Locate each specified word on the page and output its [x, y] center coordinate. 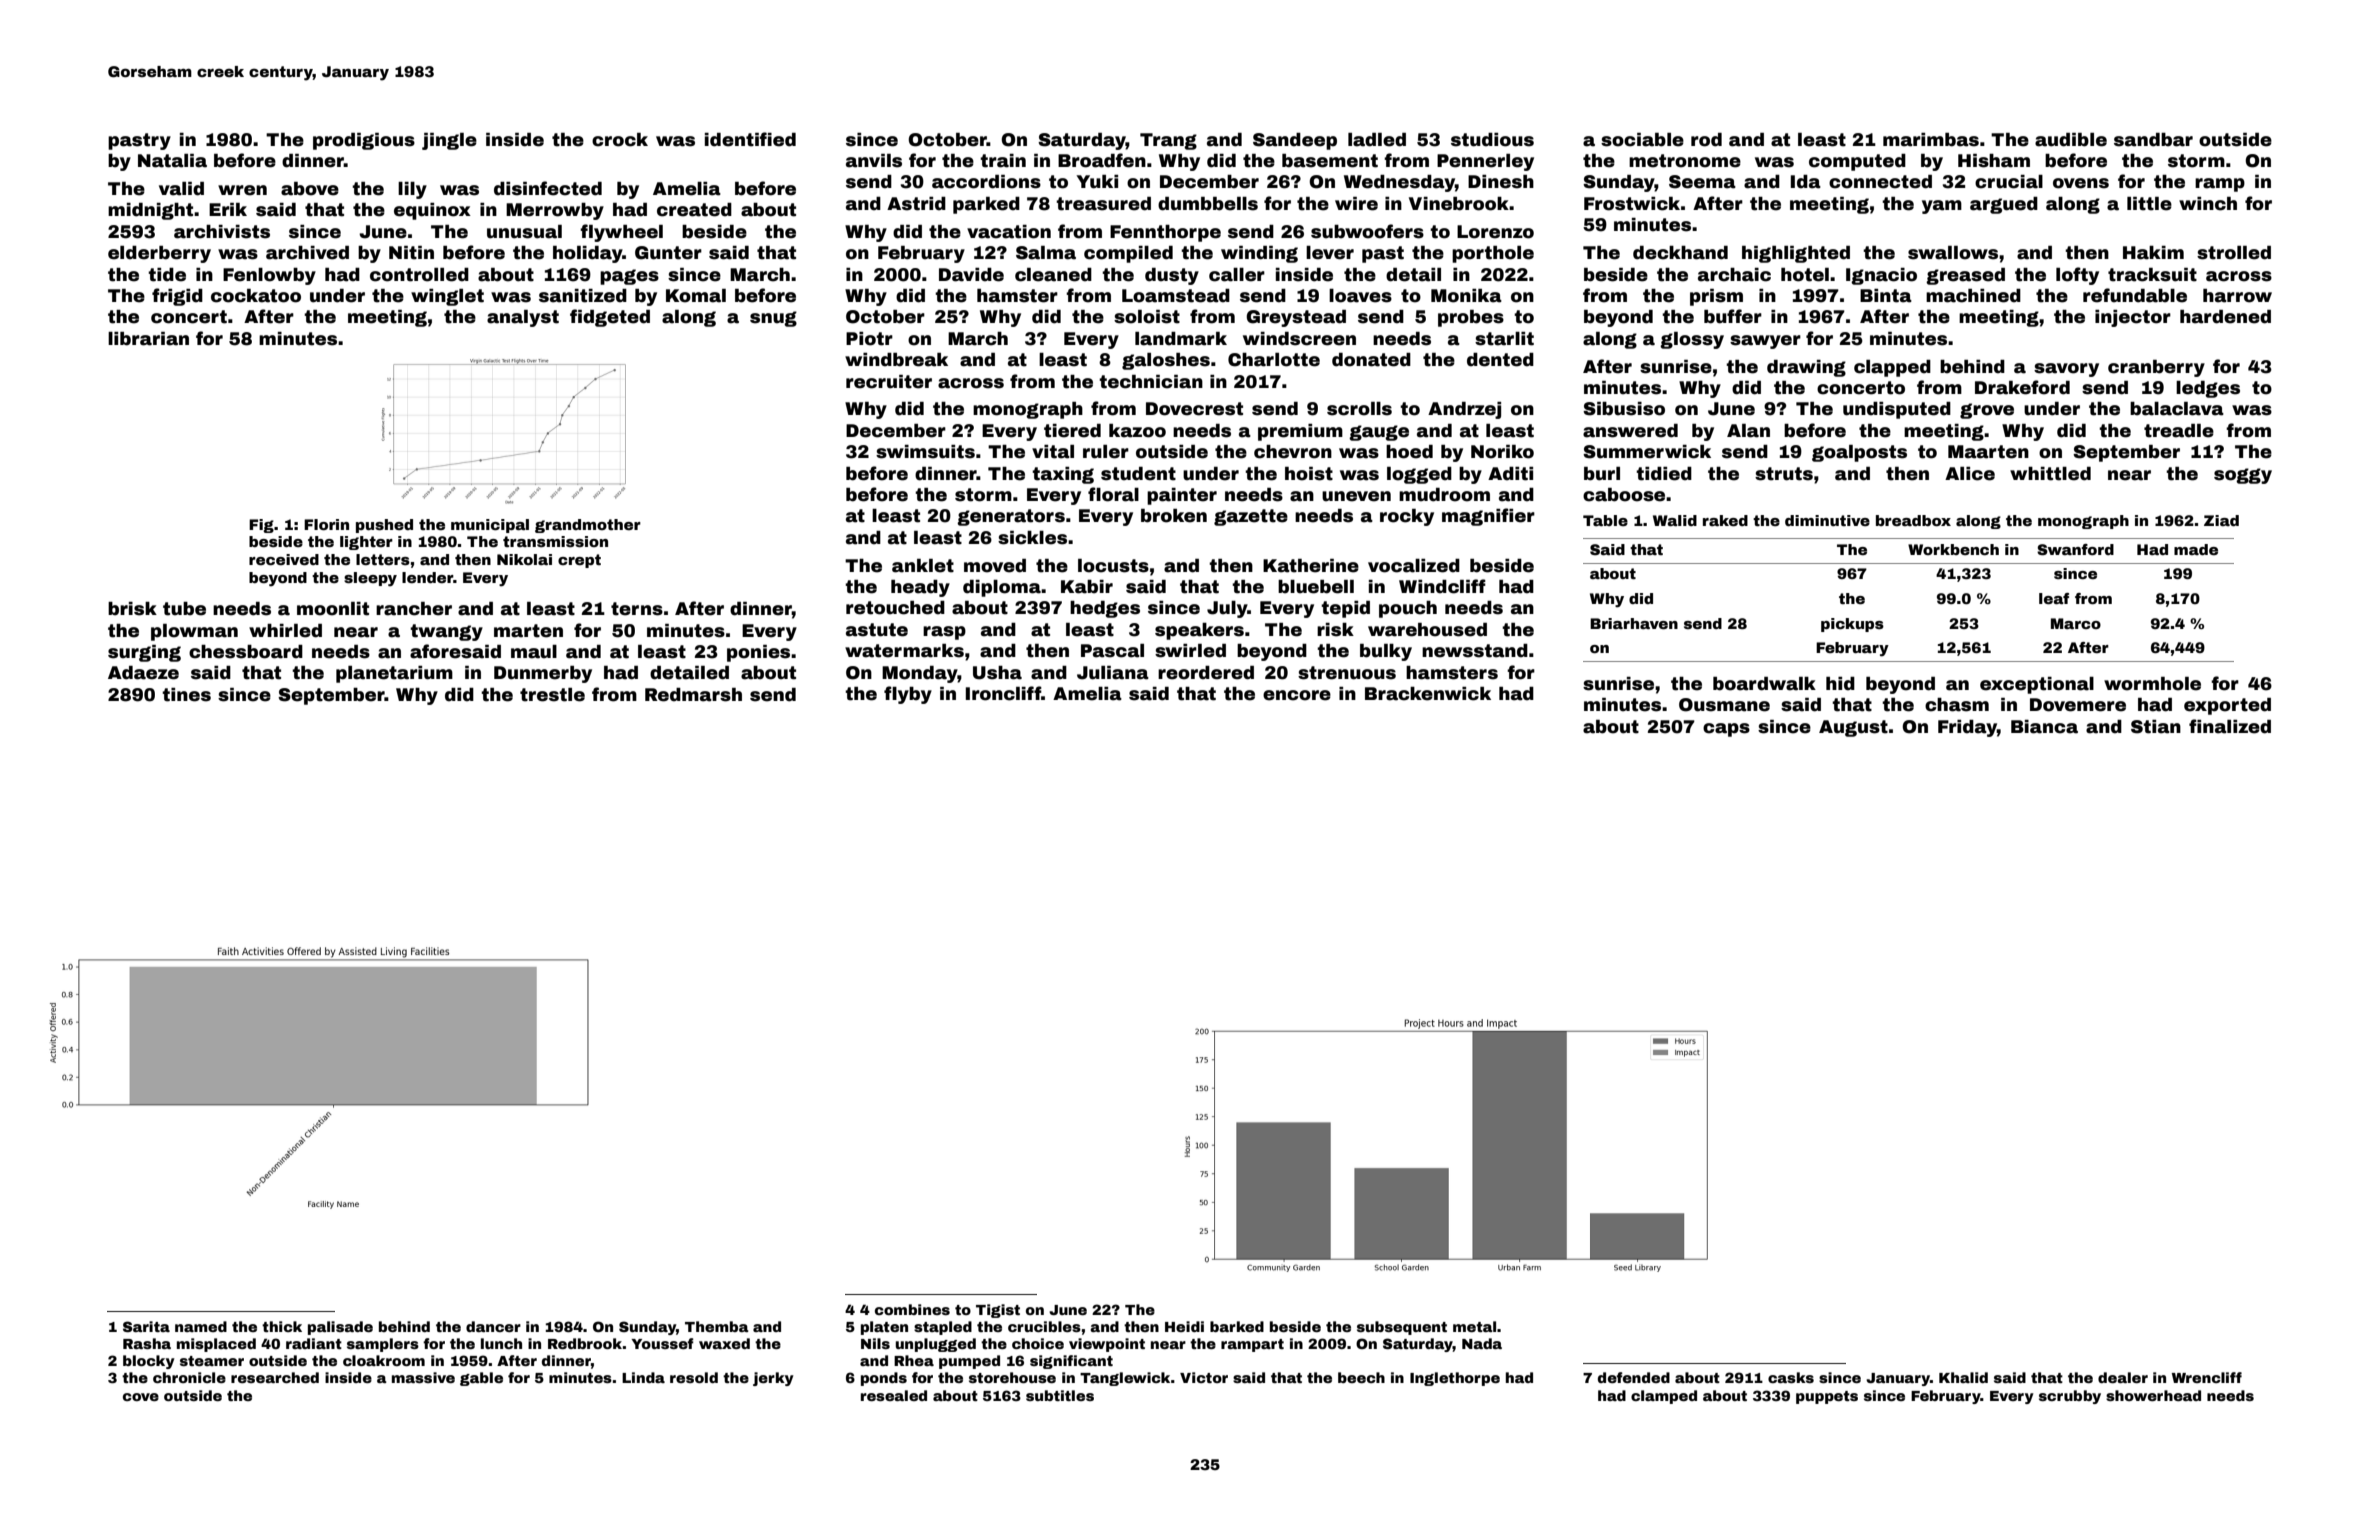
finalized [2230, 726]
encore [1297, 695]
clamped [1664, 1397]
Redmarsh [693, 695]
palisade [340, 1328]
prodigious [364, 141]
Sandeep [1295, 141]
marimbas [1931, 140]
